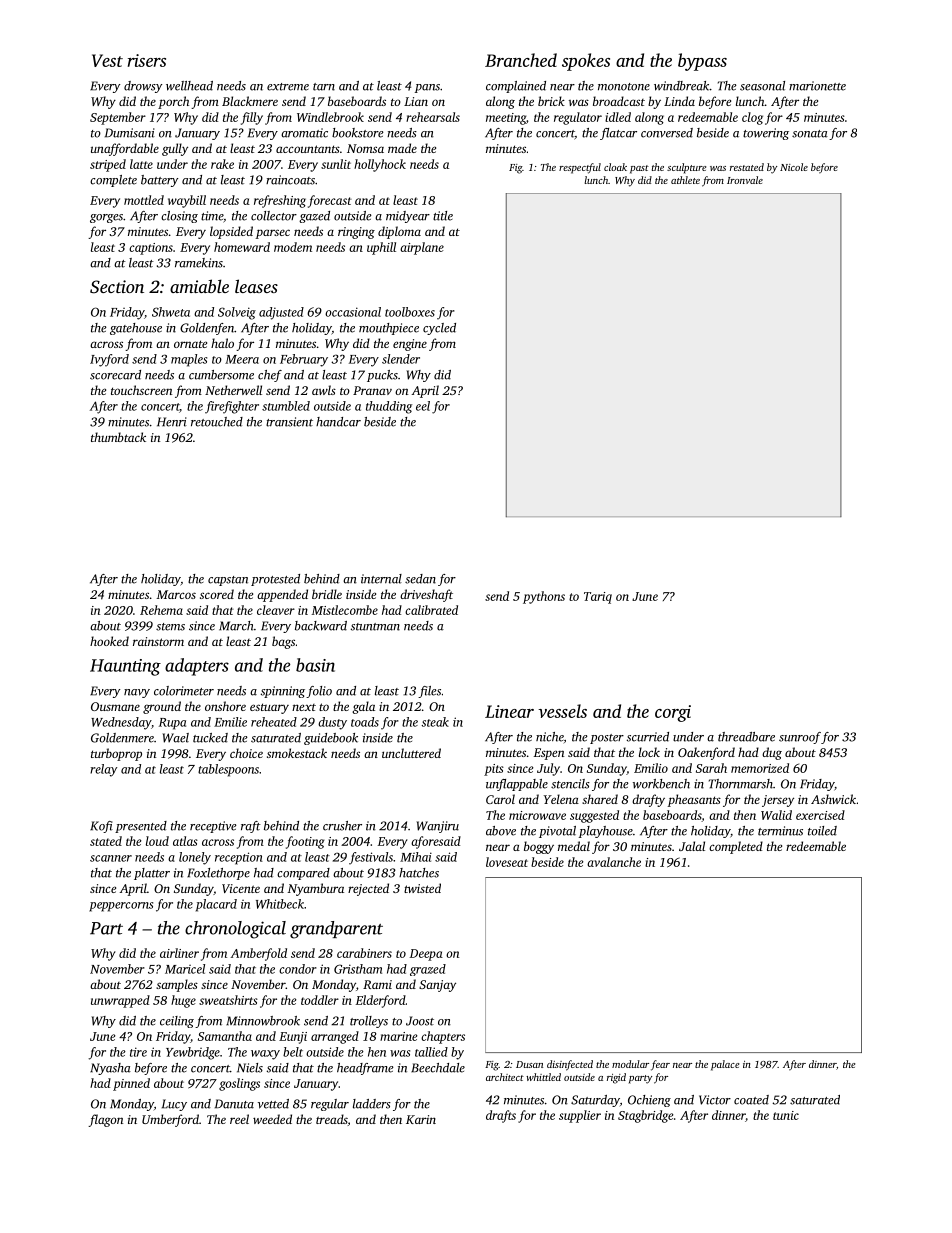  What do you see at coordinates (185, 841) in the screenshot?
I see `atlas` at bounding box center [185, 841].
